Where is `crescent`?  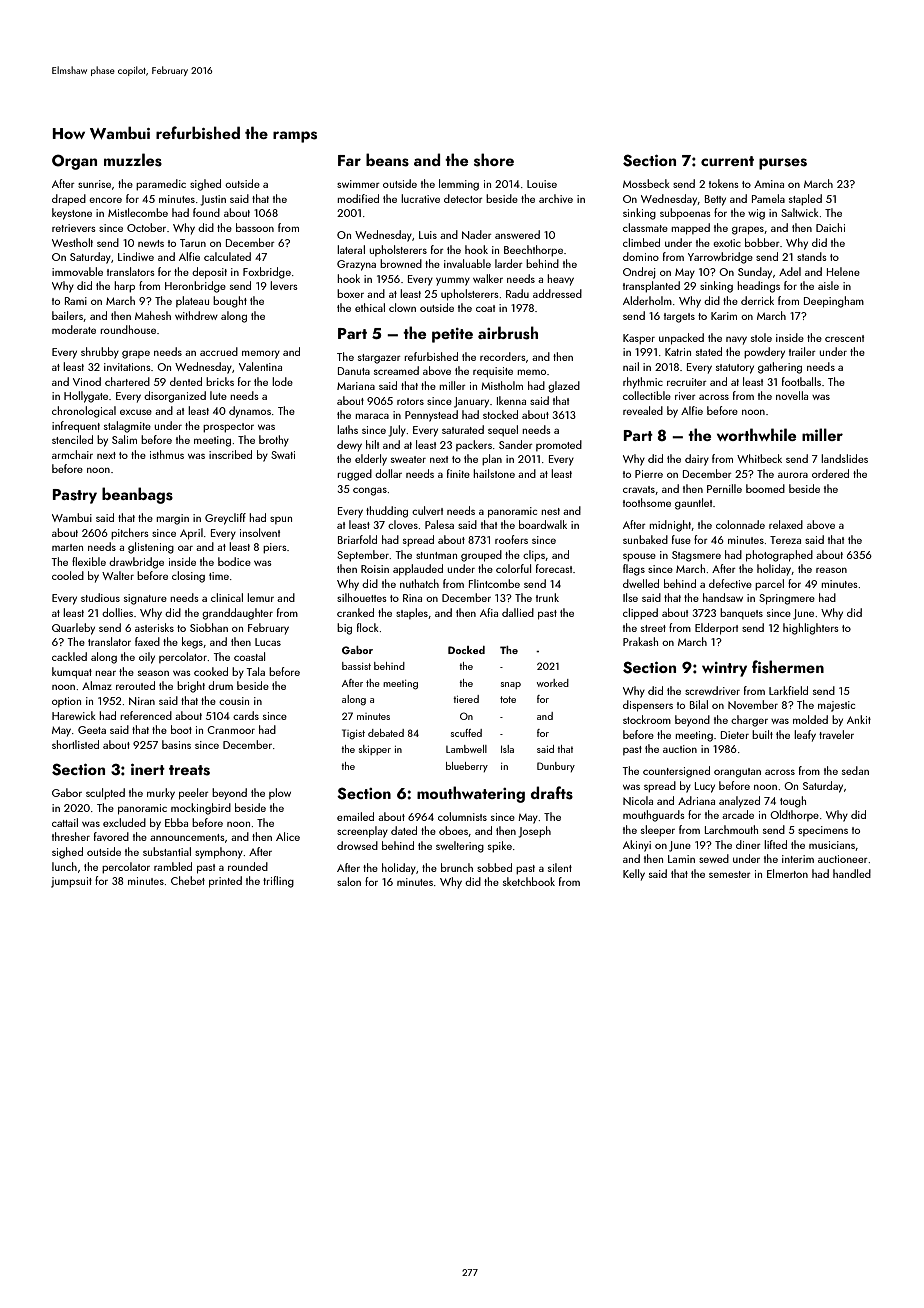
crescent is located at coordinates (844, 338).
